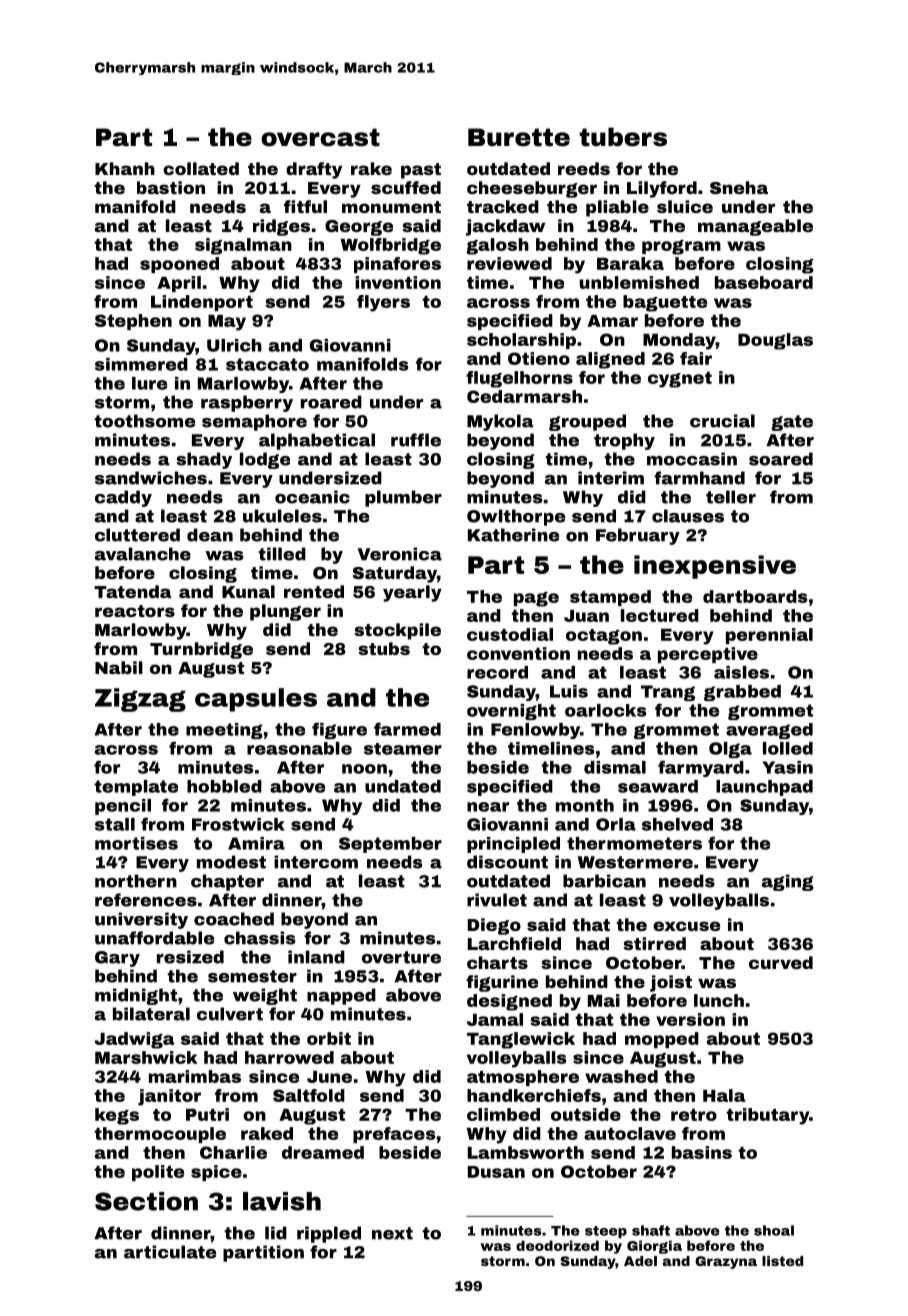 Image resolution: width=908 pixels, height=1316 pixels. Describe the element at coordinates (305, 206) in the page. I see `fitful` at that location.
